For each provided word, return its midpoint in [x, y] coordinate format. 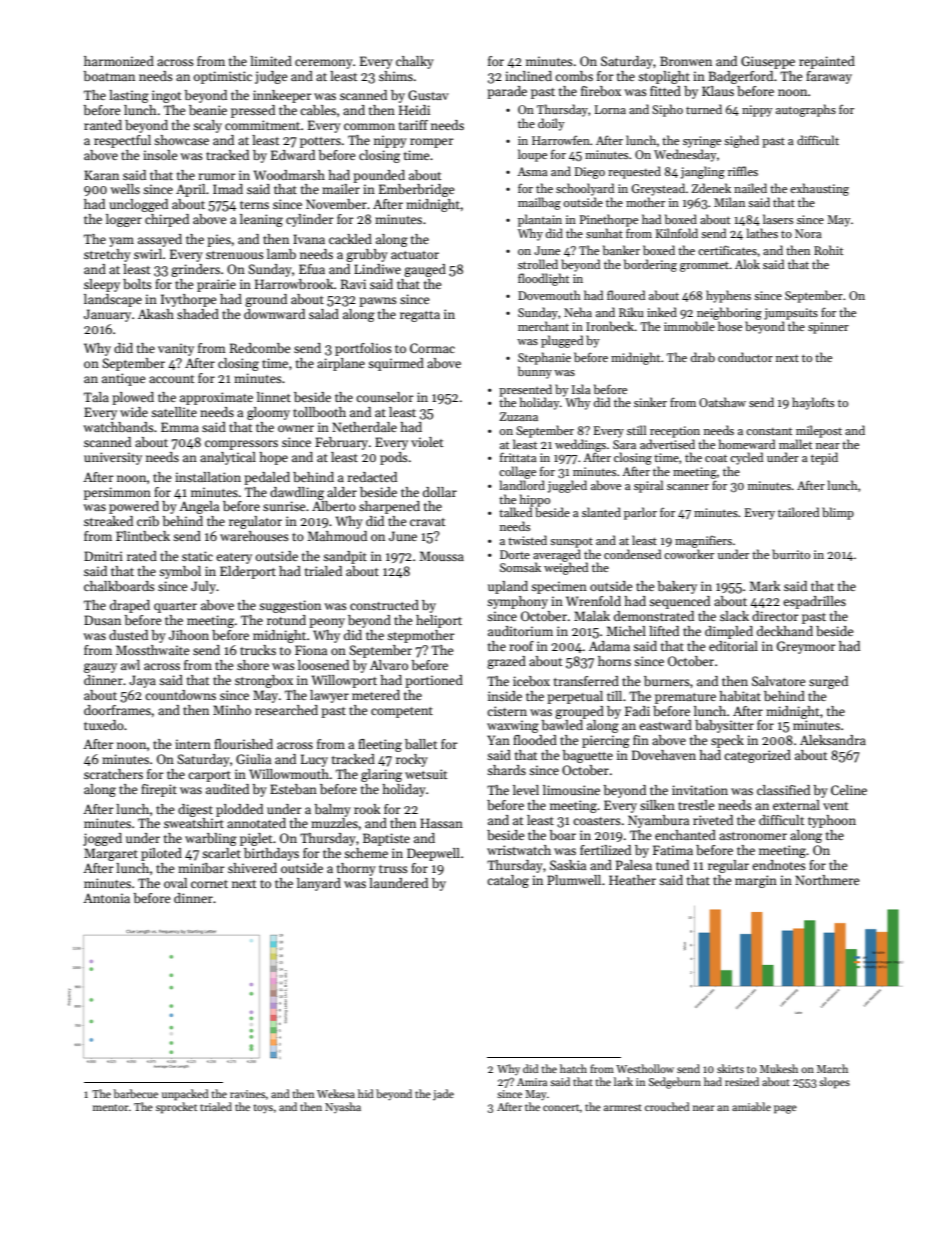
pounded [379, 176]
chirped [167, 220]
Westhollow [645, 1068]
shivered [252, 868]
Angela [199, 507]
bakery [677, 587]
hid [366, 1093]
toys [263, 1109]
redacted [372, 477]
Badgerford [740, 77]
